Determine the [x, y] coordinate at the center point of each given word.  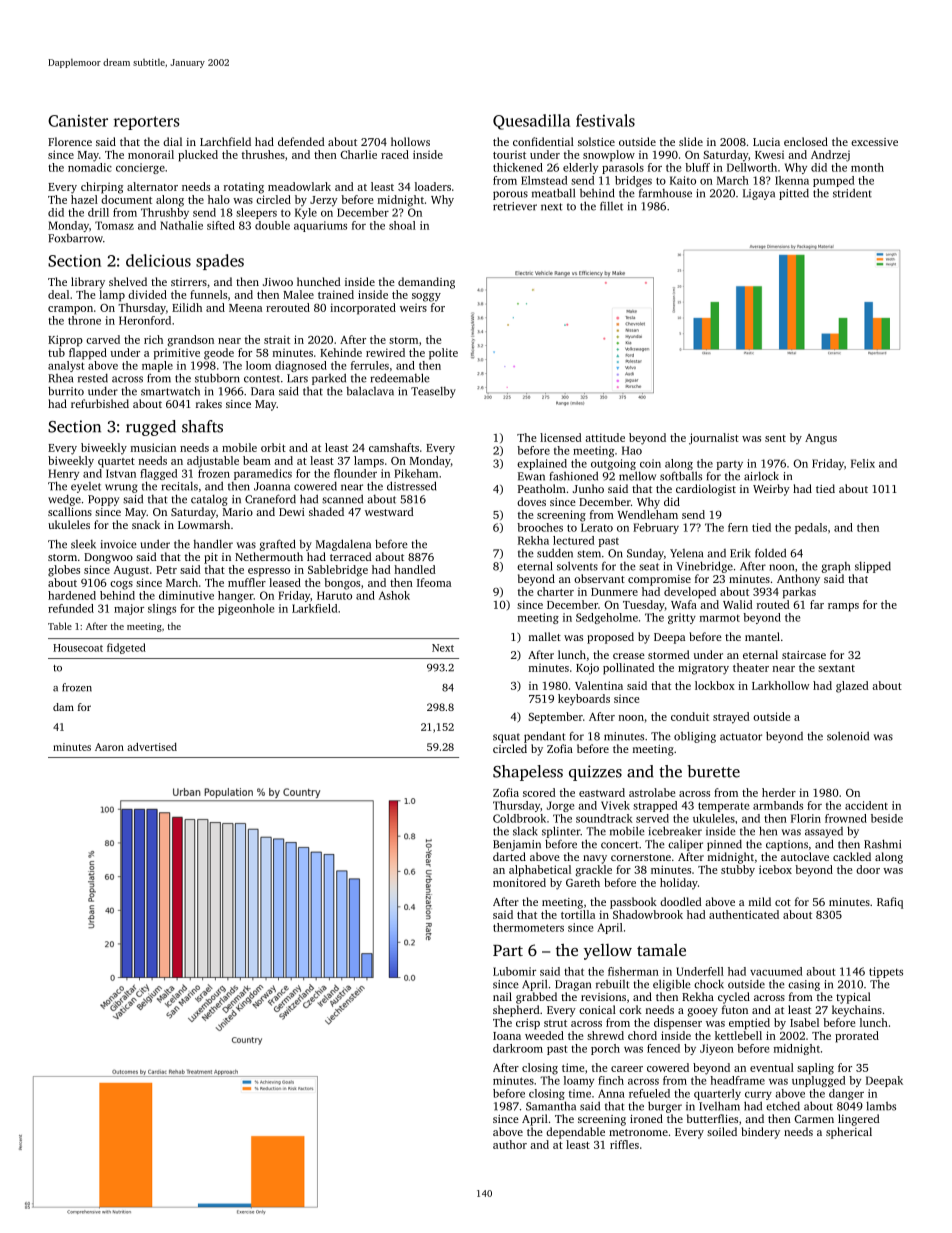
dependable [575, 1133]
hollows [410, 141]
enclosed [806, 141]
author [510, 1144]
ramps [843, 607]
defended [301, 141]
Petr [166, 570]
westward [389, 511]
